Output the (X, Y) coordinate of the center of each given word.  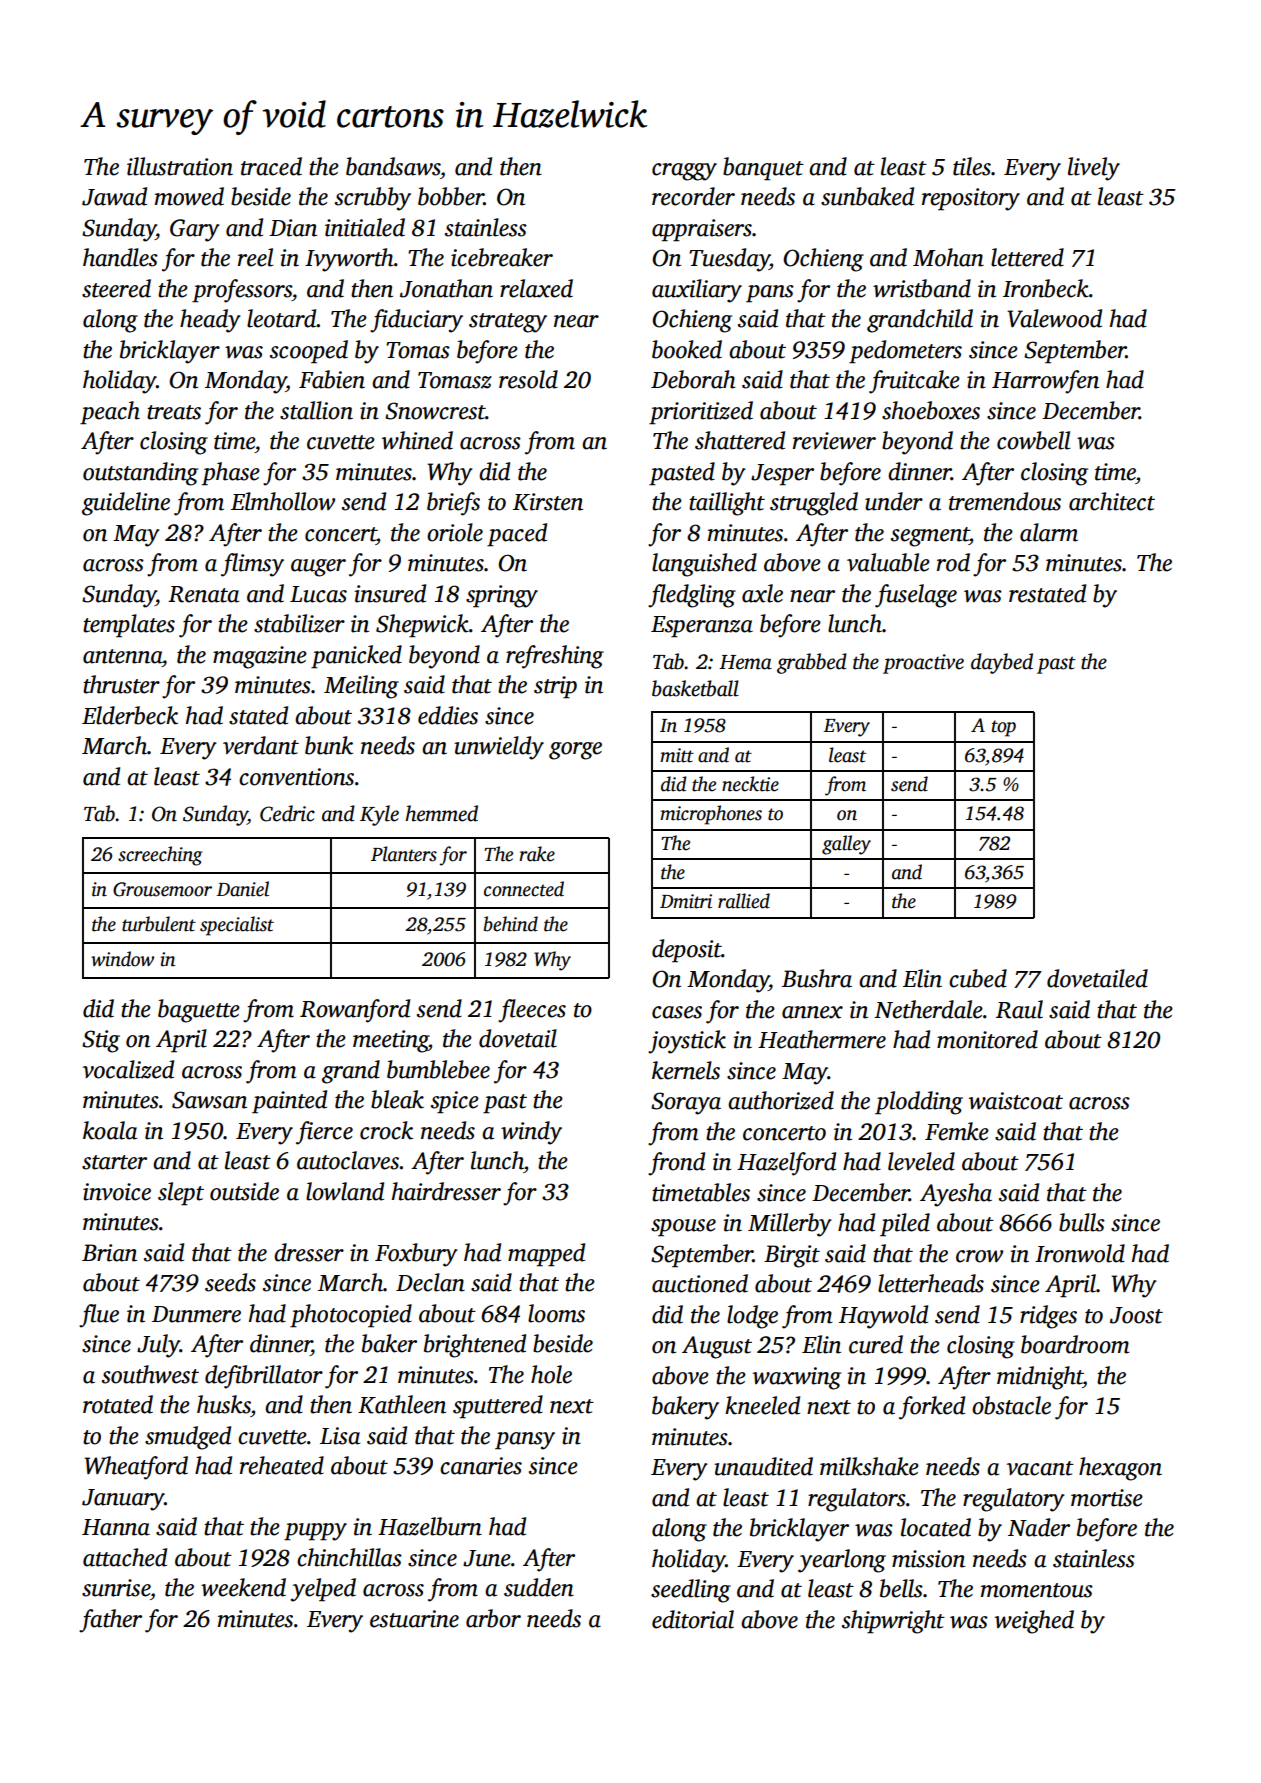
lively (1094, 169)
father (110, 1621)
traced (271, 166)
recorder (693, 196)
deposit (687, 951)
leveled (921, 1161)
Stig (101, 1041)
